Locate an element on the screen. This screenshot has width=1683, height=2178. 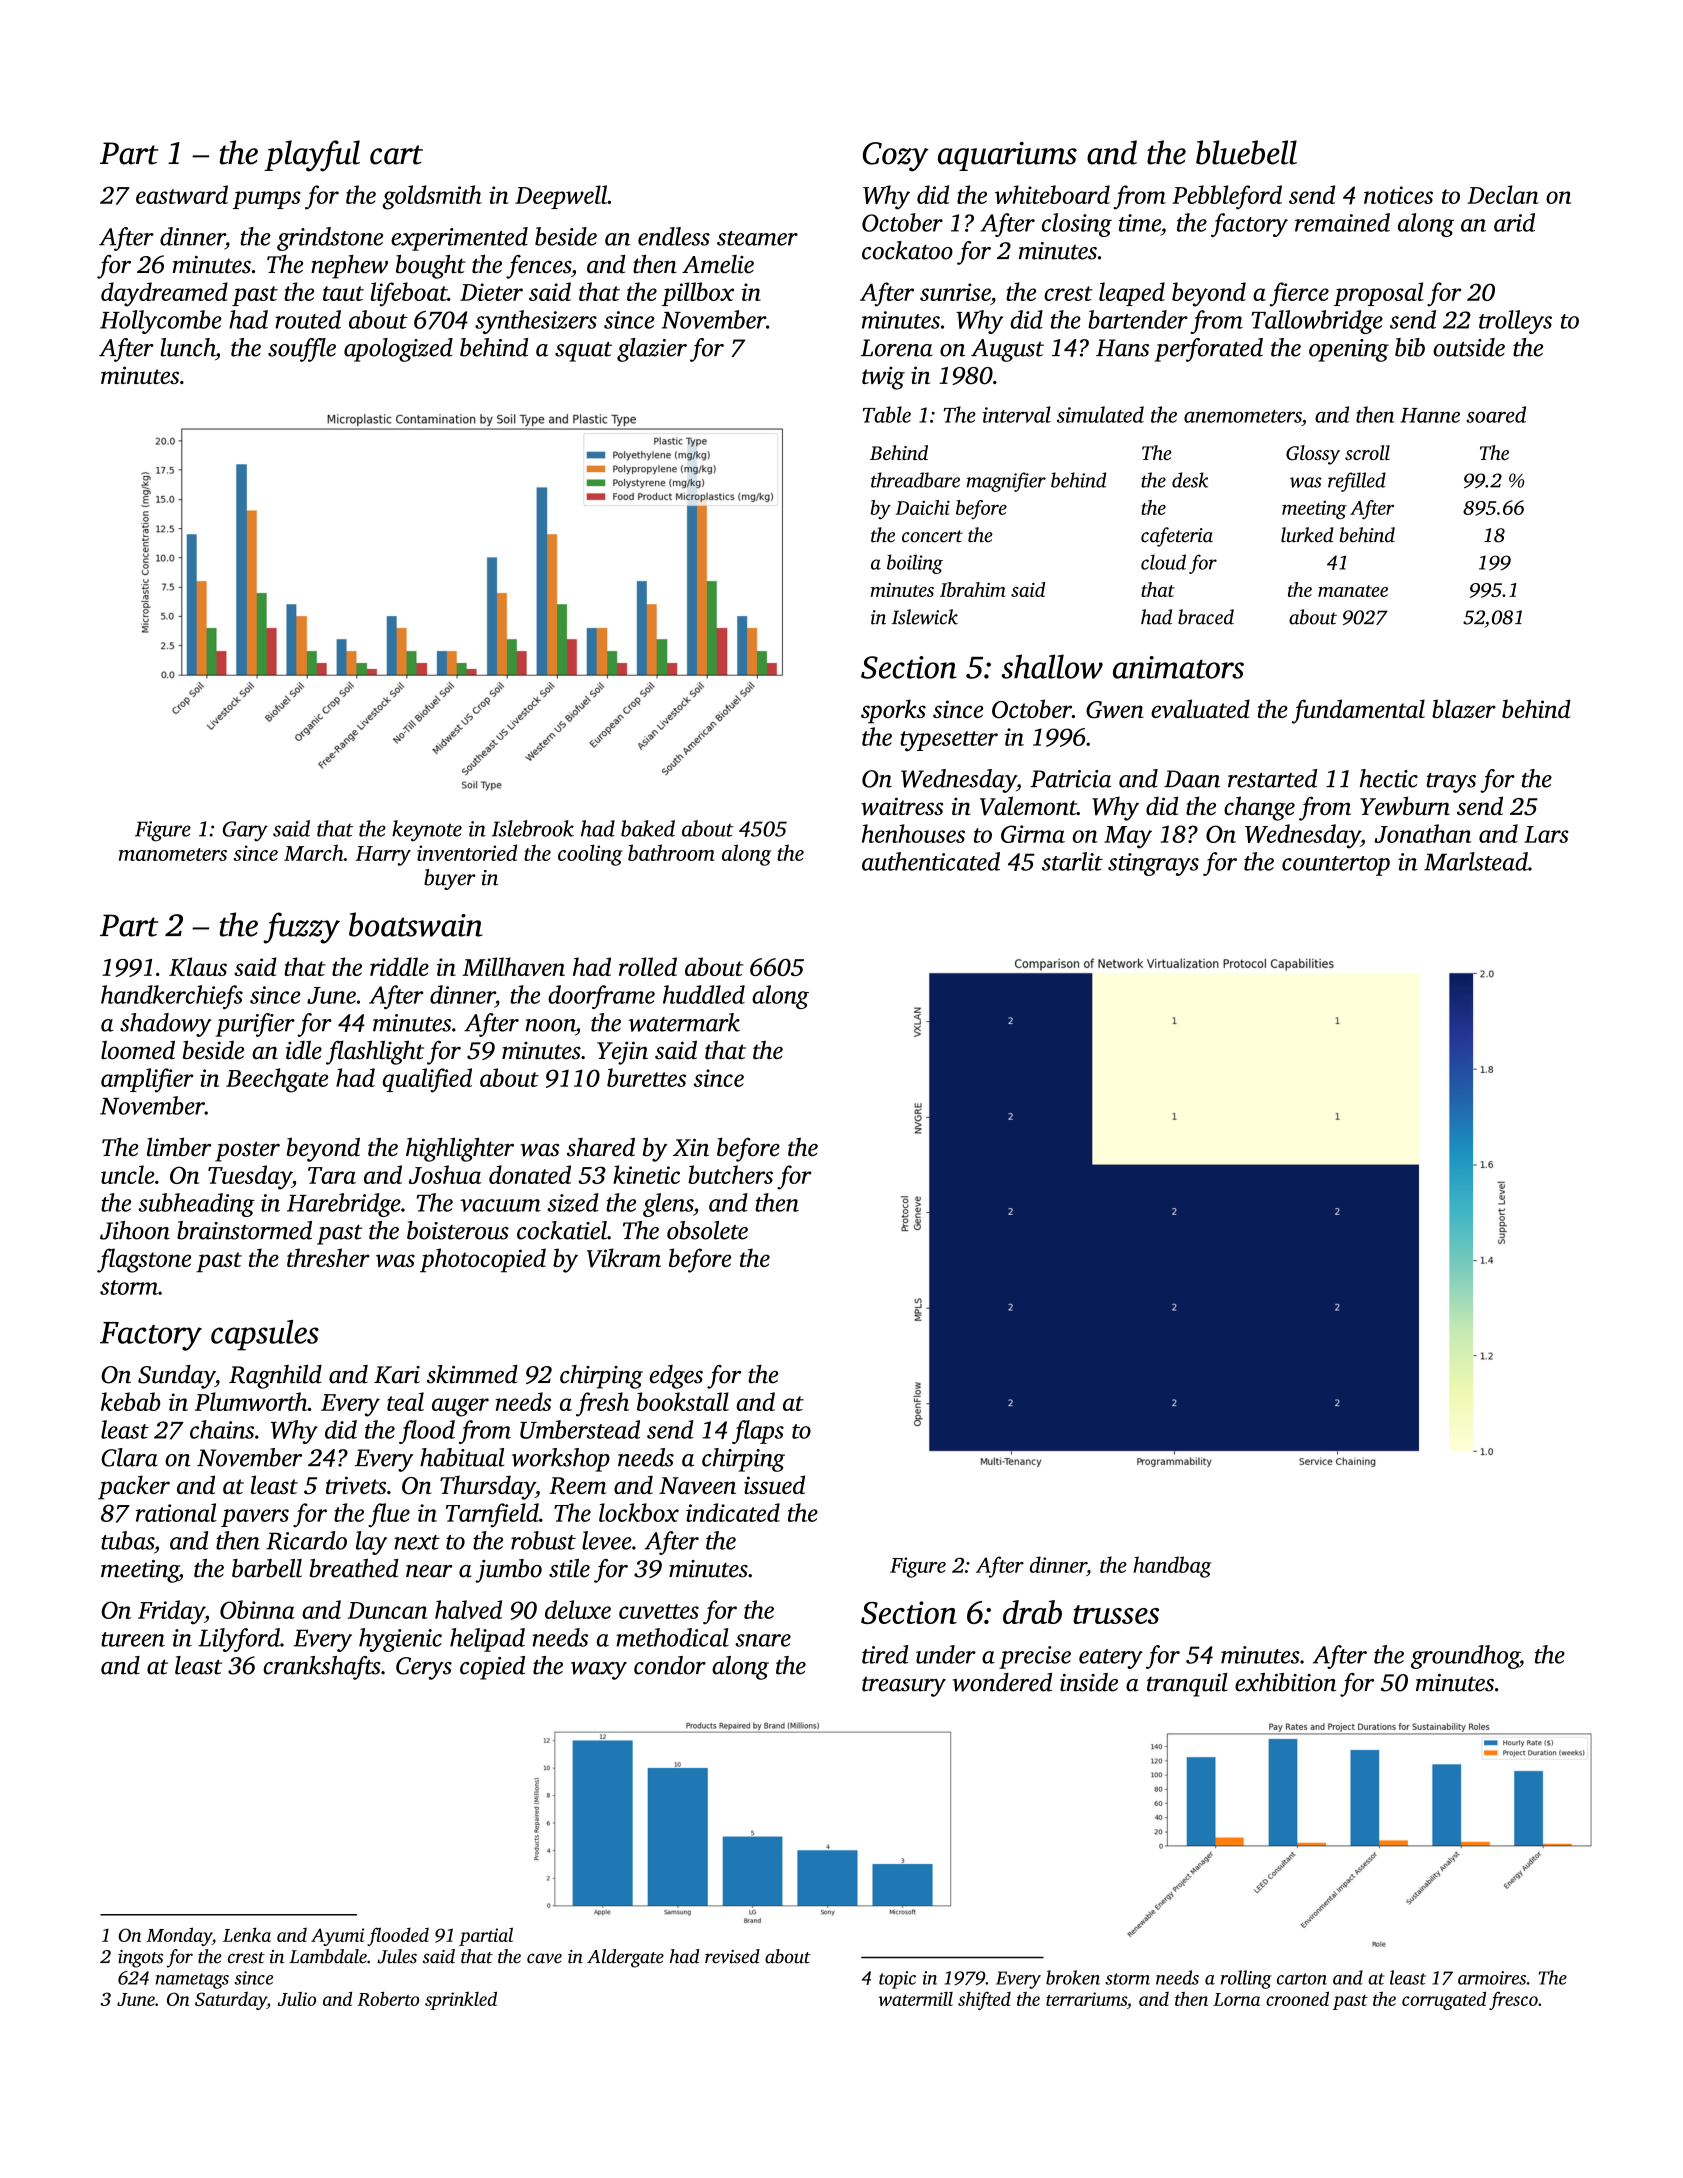
cave is located at coordinates (544, 1958).
